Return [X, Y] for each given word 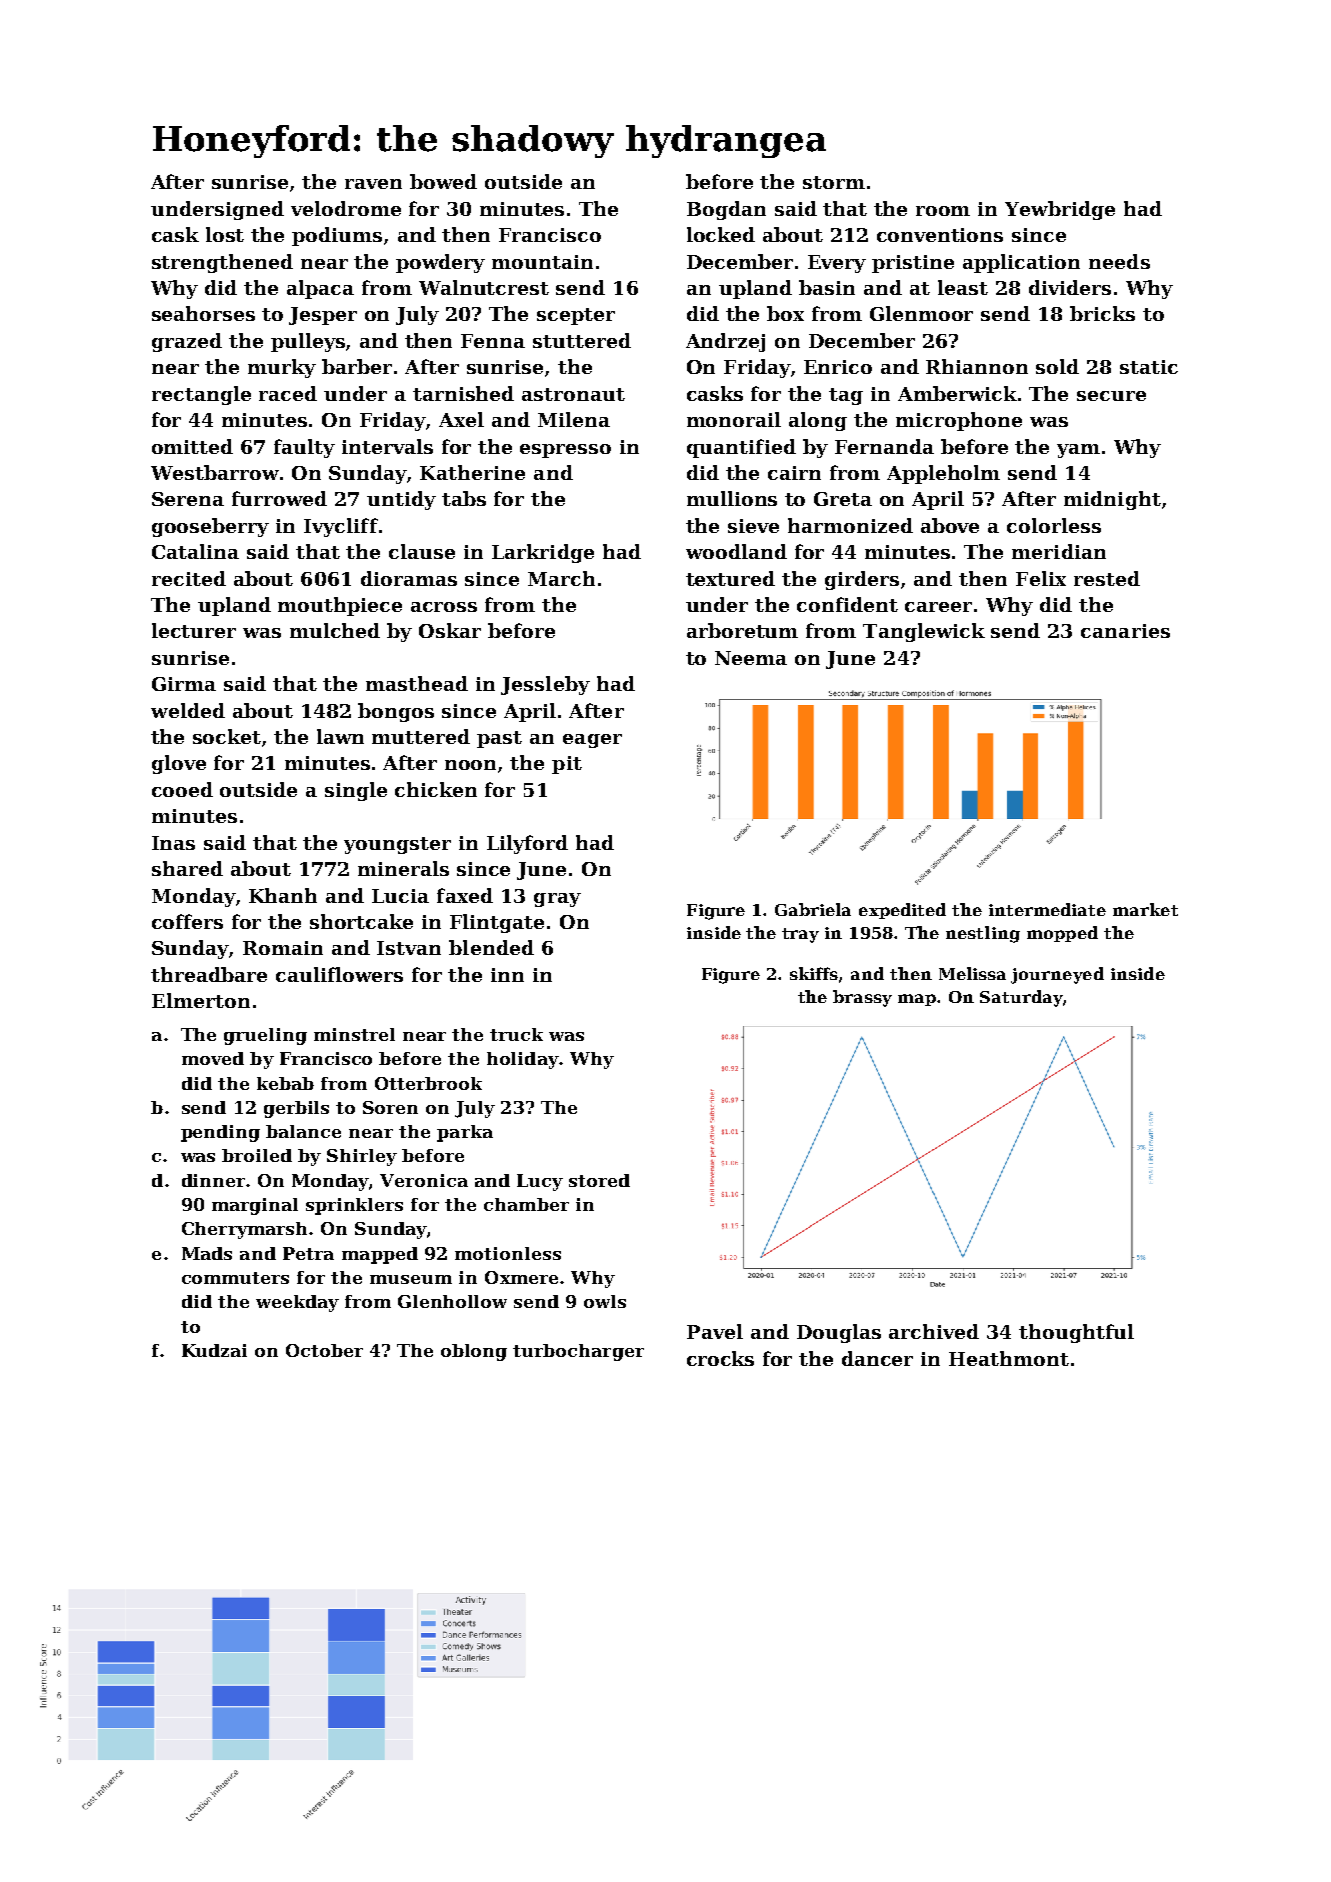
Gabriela [813, 909]
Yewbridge [1060, 210]
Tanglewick [924, 632]
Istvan [409, 948]
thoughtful [1076, 1333]
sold [1057, 366]
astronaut [573, 394]
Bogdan [726, 210]
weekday [297, 1303]
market [1145, 909]
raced [288, 393]
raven [373, 184]
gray [557, 900]
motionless [508, 1253]
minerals [403, 868]
